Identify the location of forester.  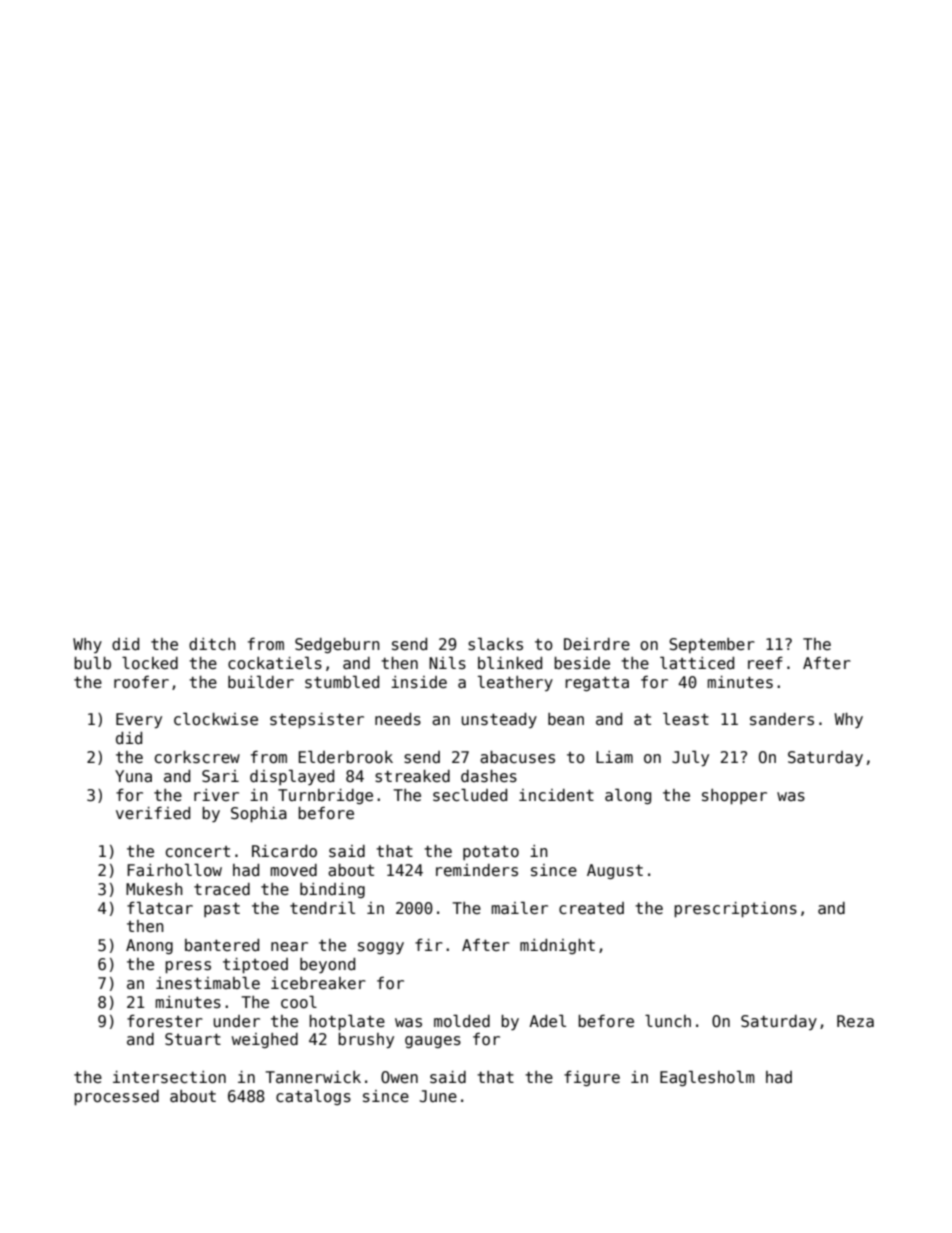
(165, 1021).
